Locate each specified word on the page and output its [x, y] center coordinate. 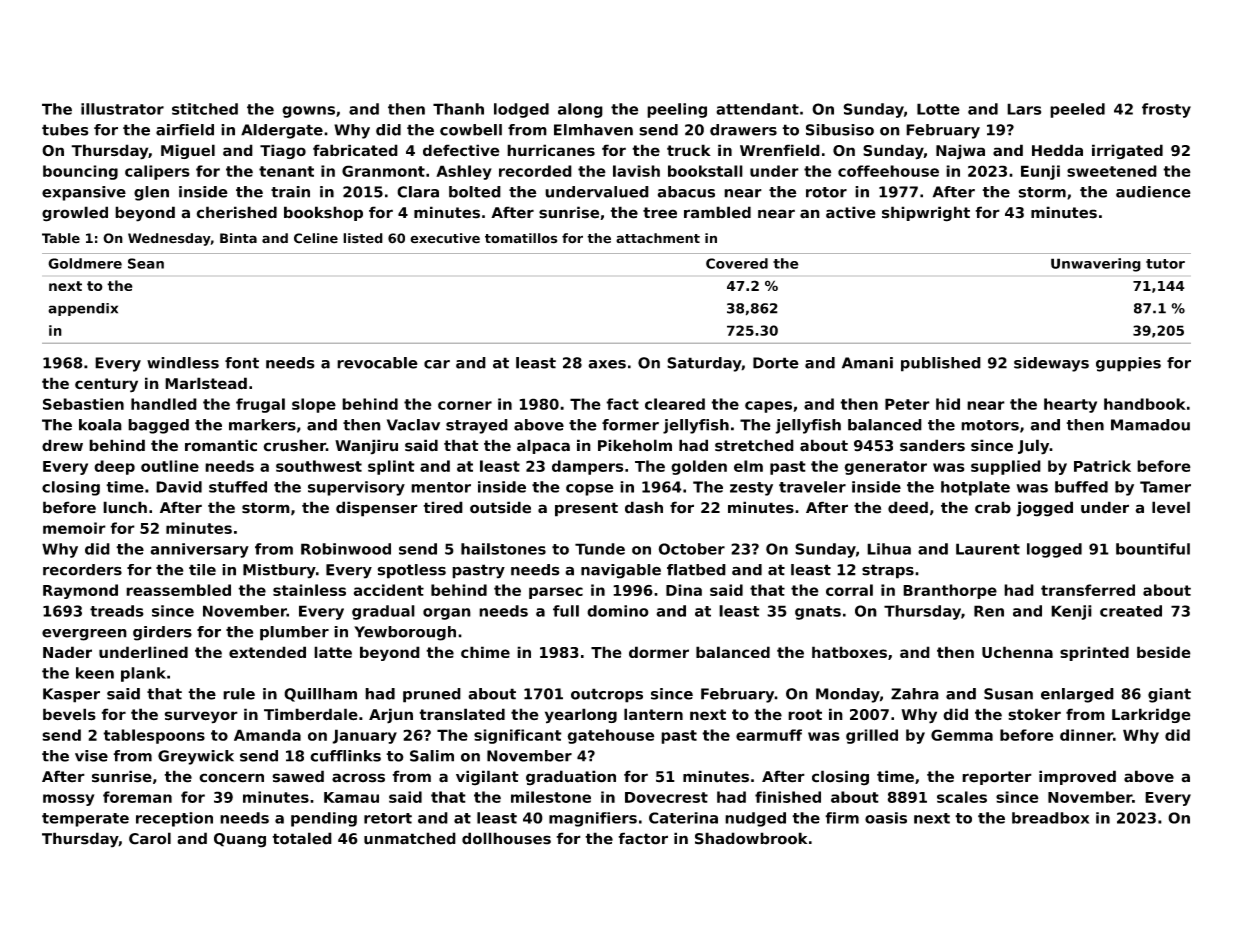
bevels [69, 714]
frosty [1166, 110]
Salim [432, 756]
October [692, 549]
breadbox [1050, 818]
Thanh [458, 109]
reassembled [178, 590]
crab [993, 507]
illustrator [122, 109]
